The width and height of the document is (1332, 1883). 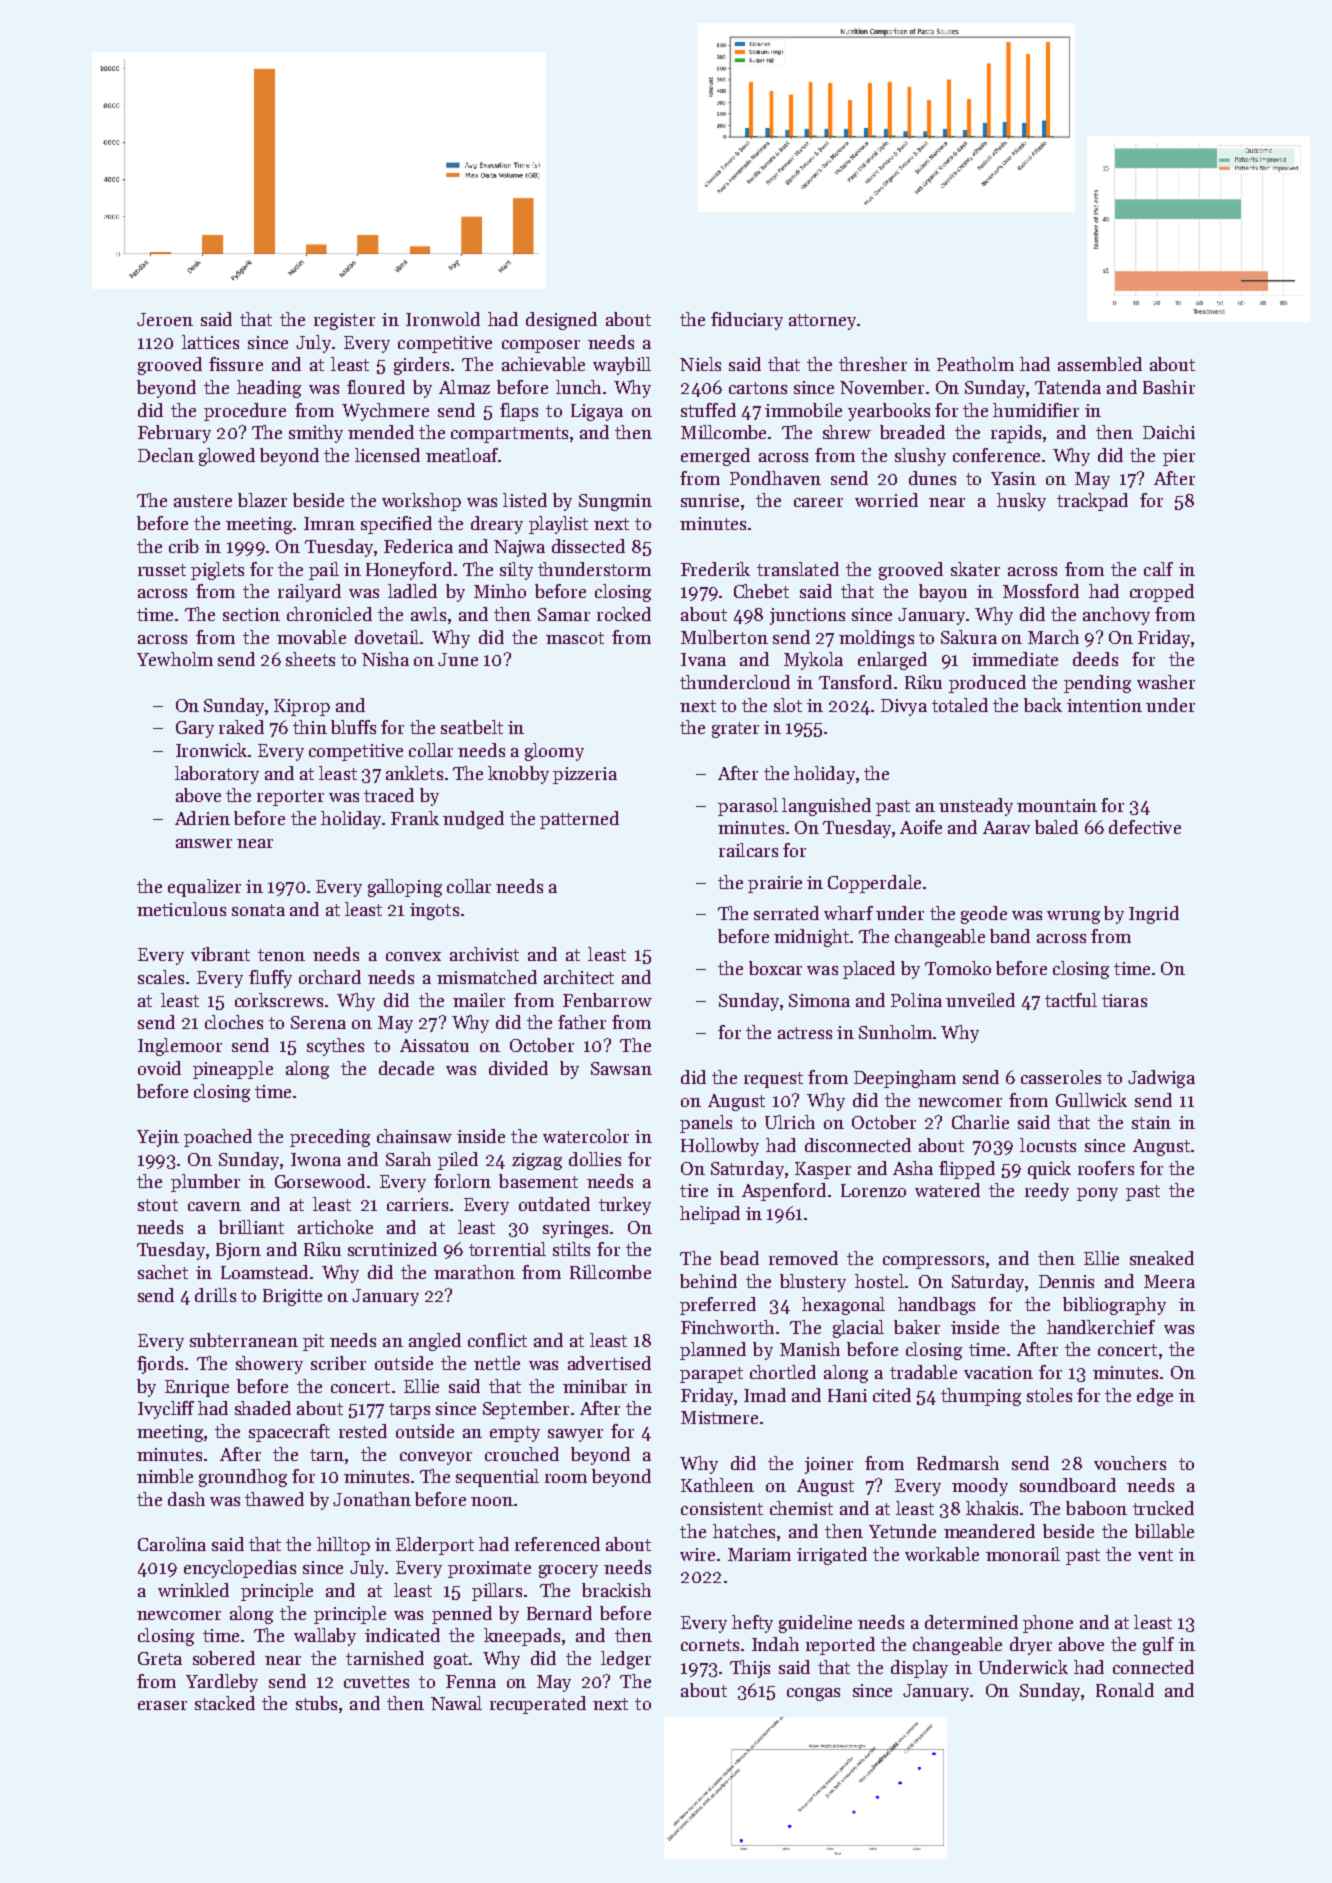 I want to click on fiduciary, so click(x=747, y=321).
